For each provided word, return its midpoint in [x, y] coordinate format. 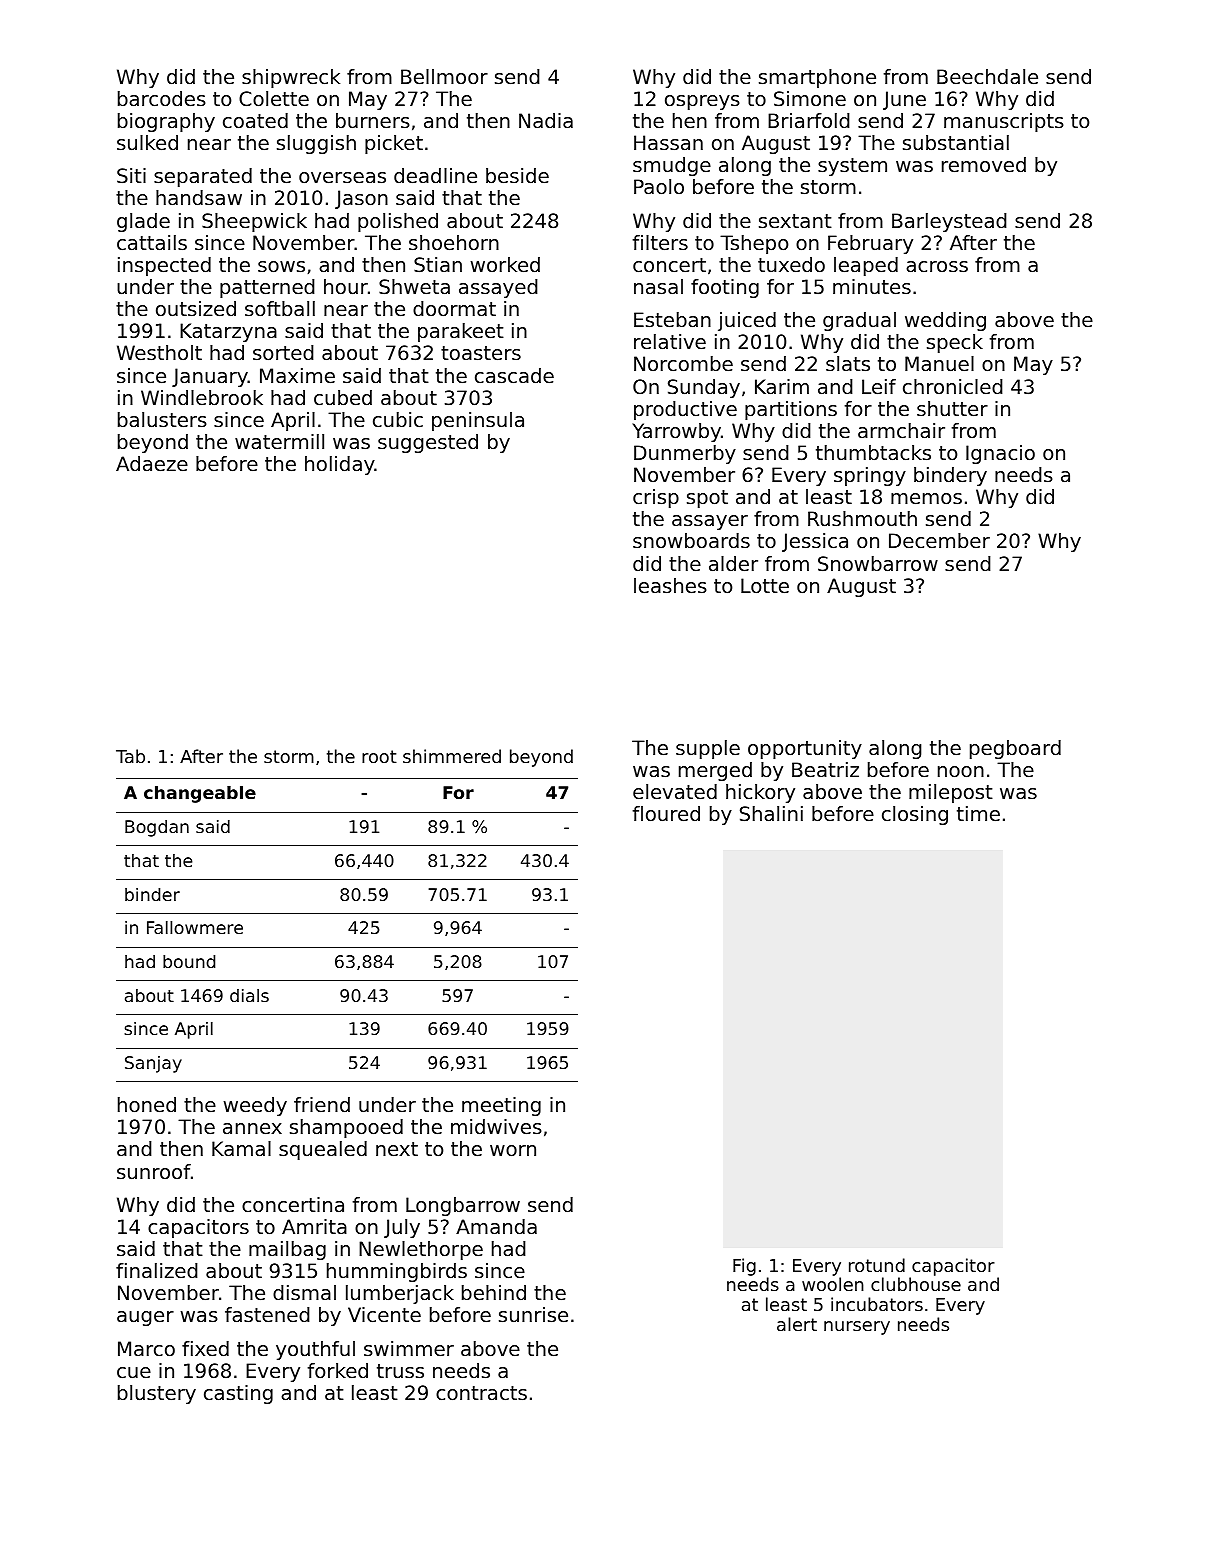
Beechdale [987, 77]
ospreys [702, 102]
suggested [428, 443]
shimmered [452, 756]
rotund [877, 1265]
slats [848, 364]
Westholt [159, 353]
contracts [481, 1393]
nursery [857, 1328]
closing [915, 815]
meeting [501, 1106]
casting [238, 1394]
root [379, 756]
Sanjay [153, 1064]
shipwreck [291, 78]
